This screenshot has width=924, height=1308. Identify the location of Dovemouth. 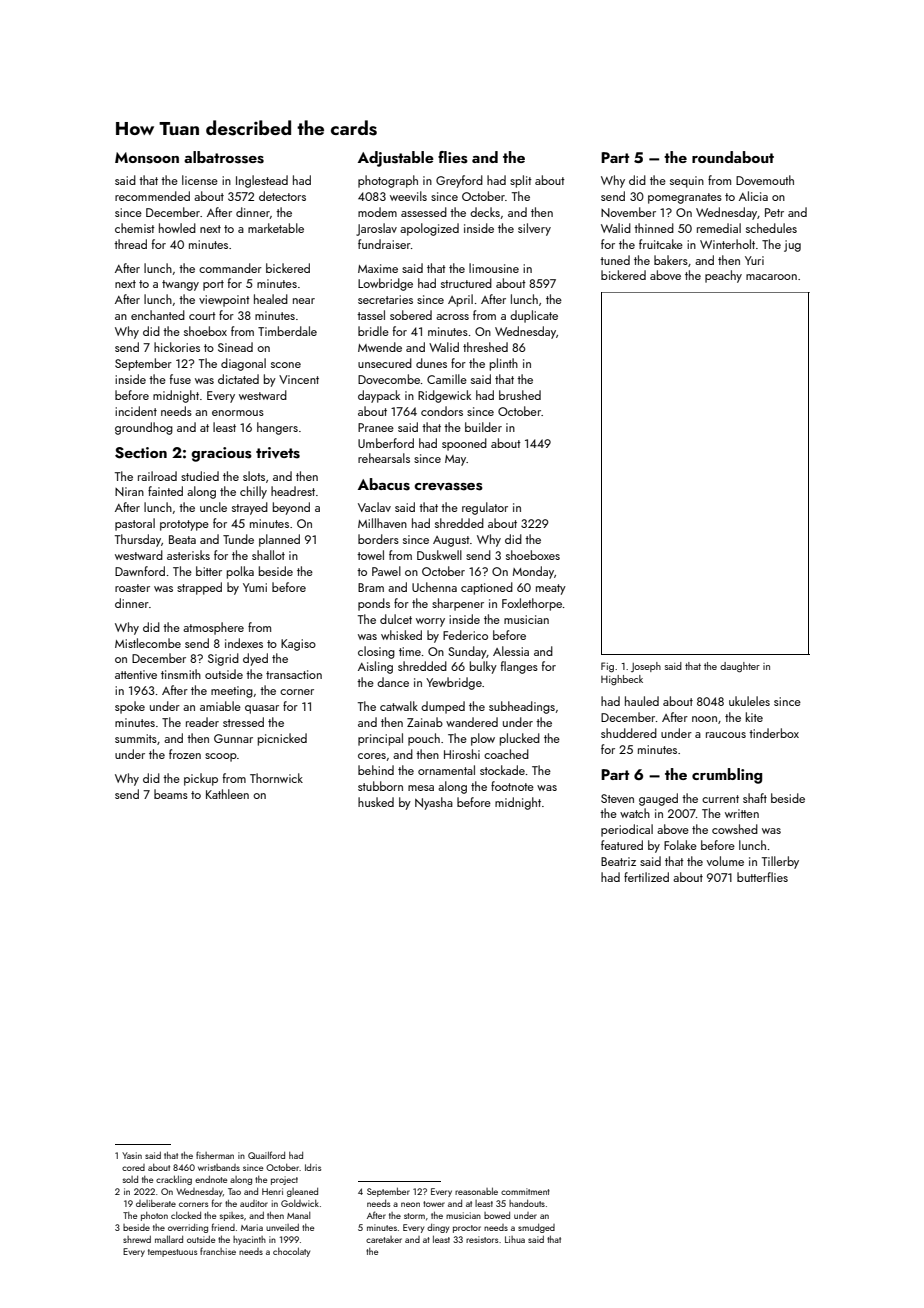
(765, 180).
